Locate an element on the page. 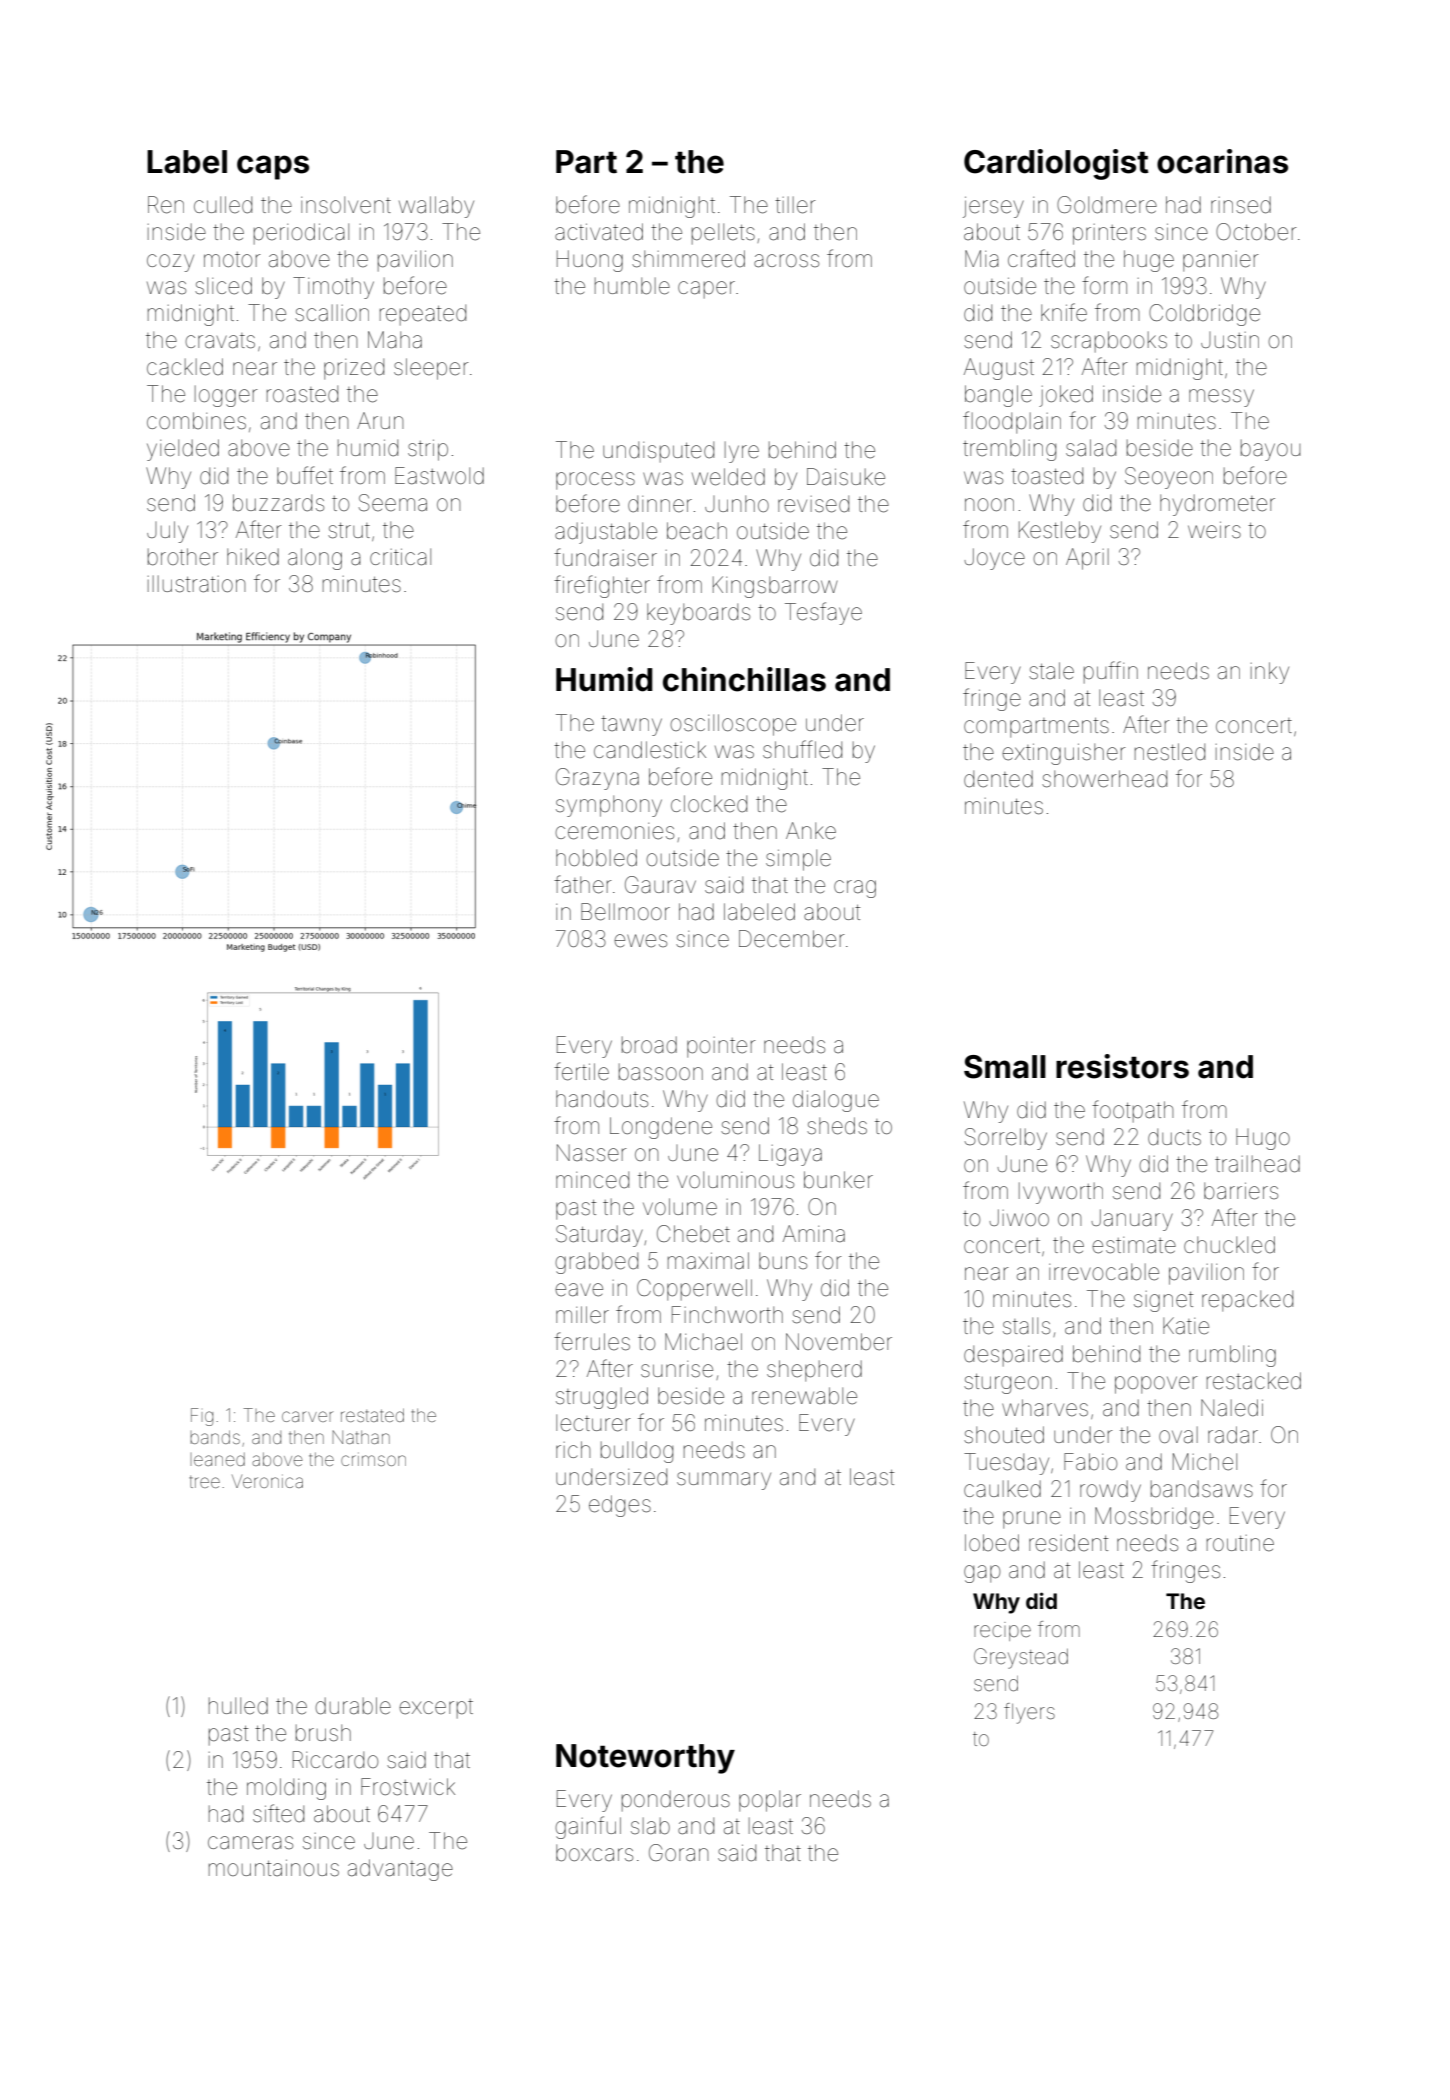  radar is located at coordinates (1233, 1435).
